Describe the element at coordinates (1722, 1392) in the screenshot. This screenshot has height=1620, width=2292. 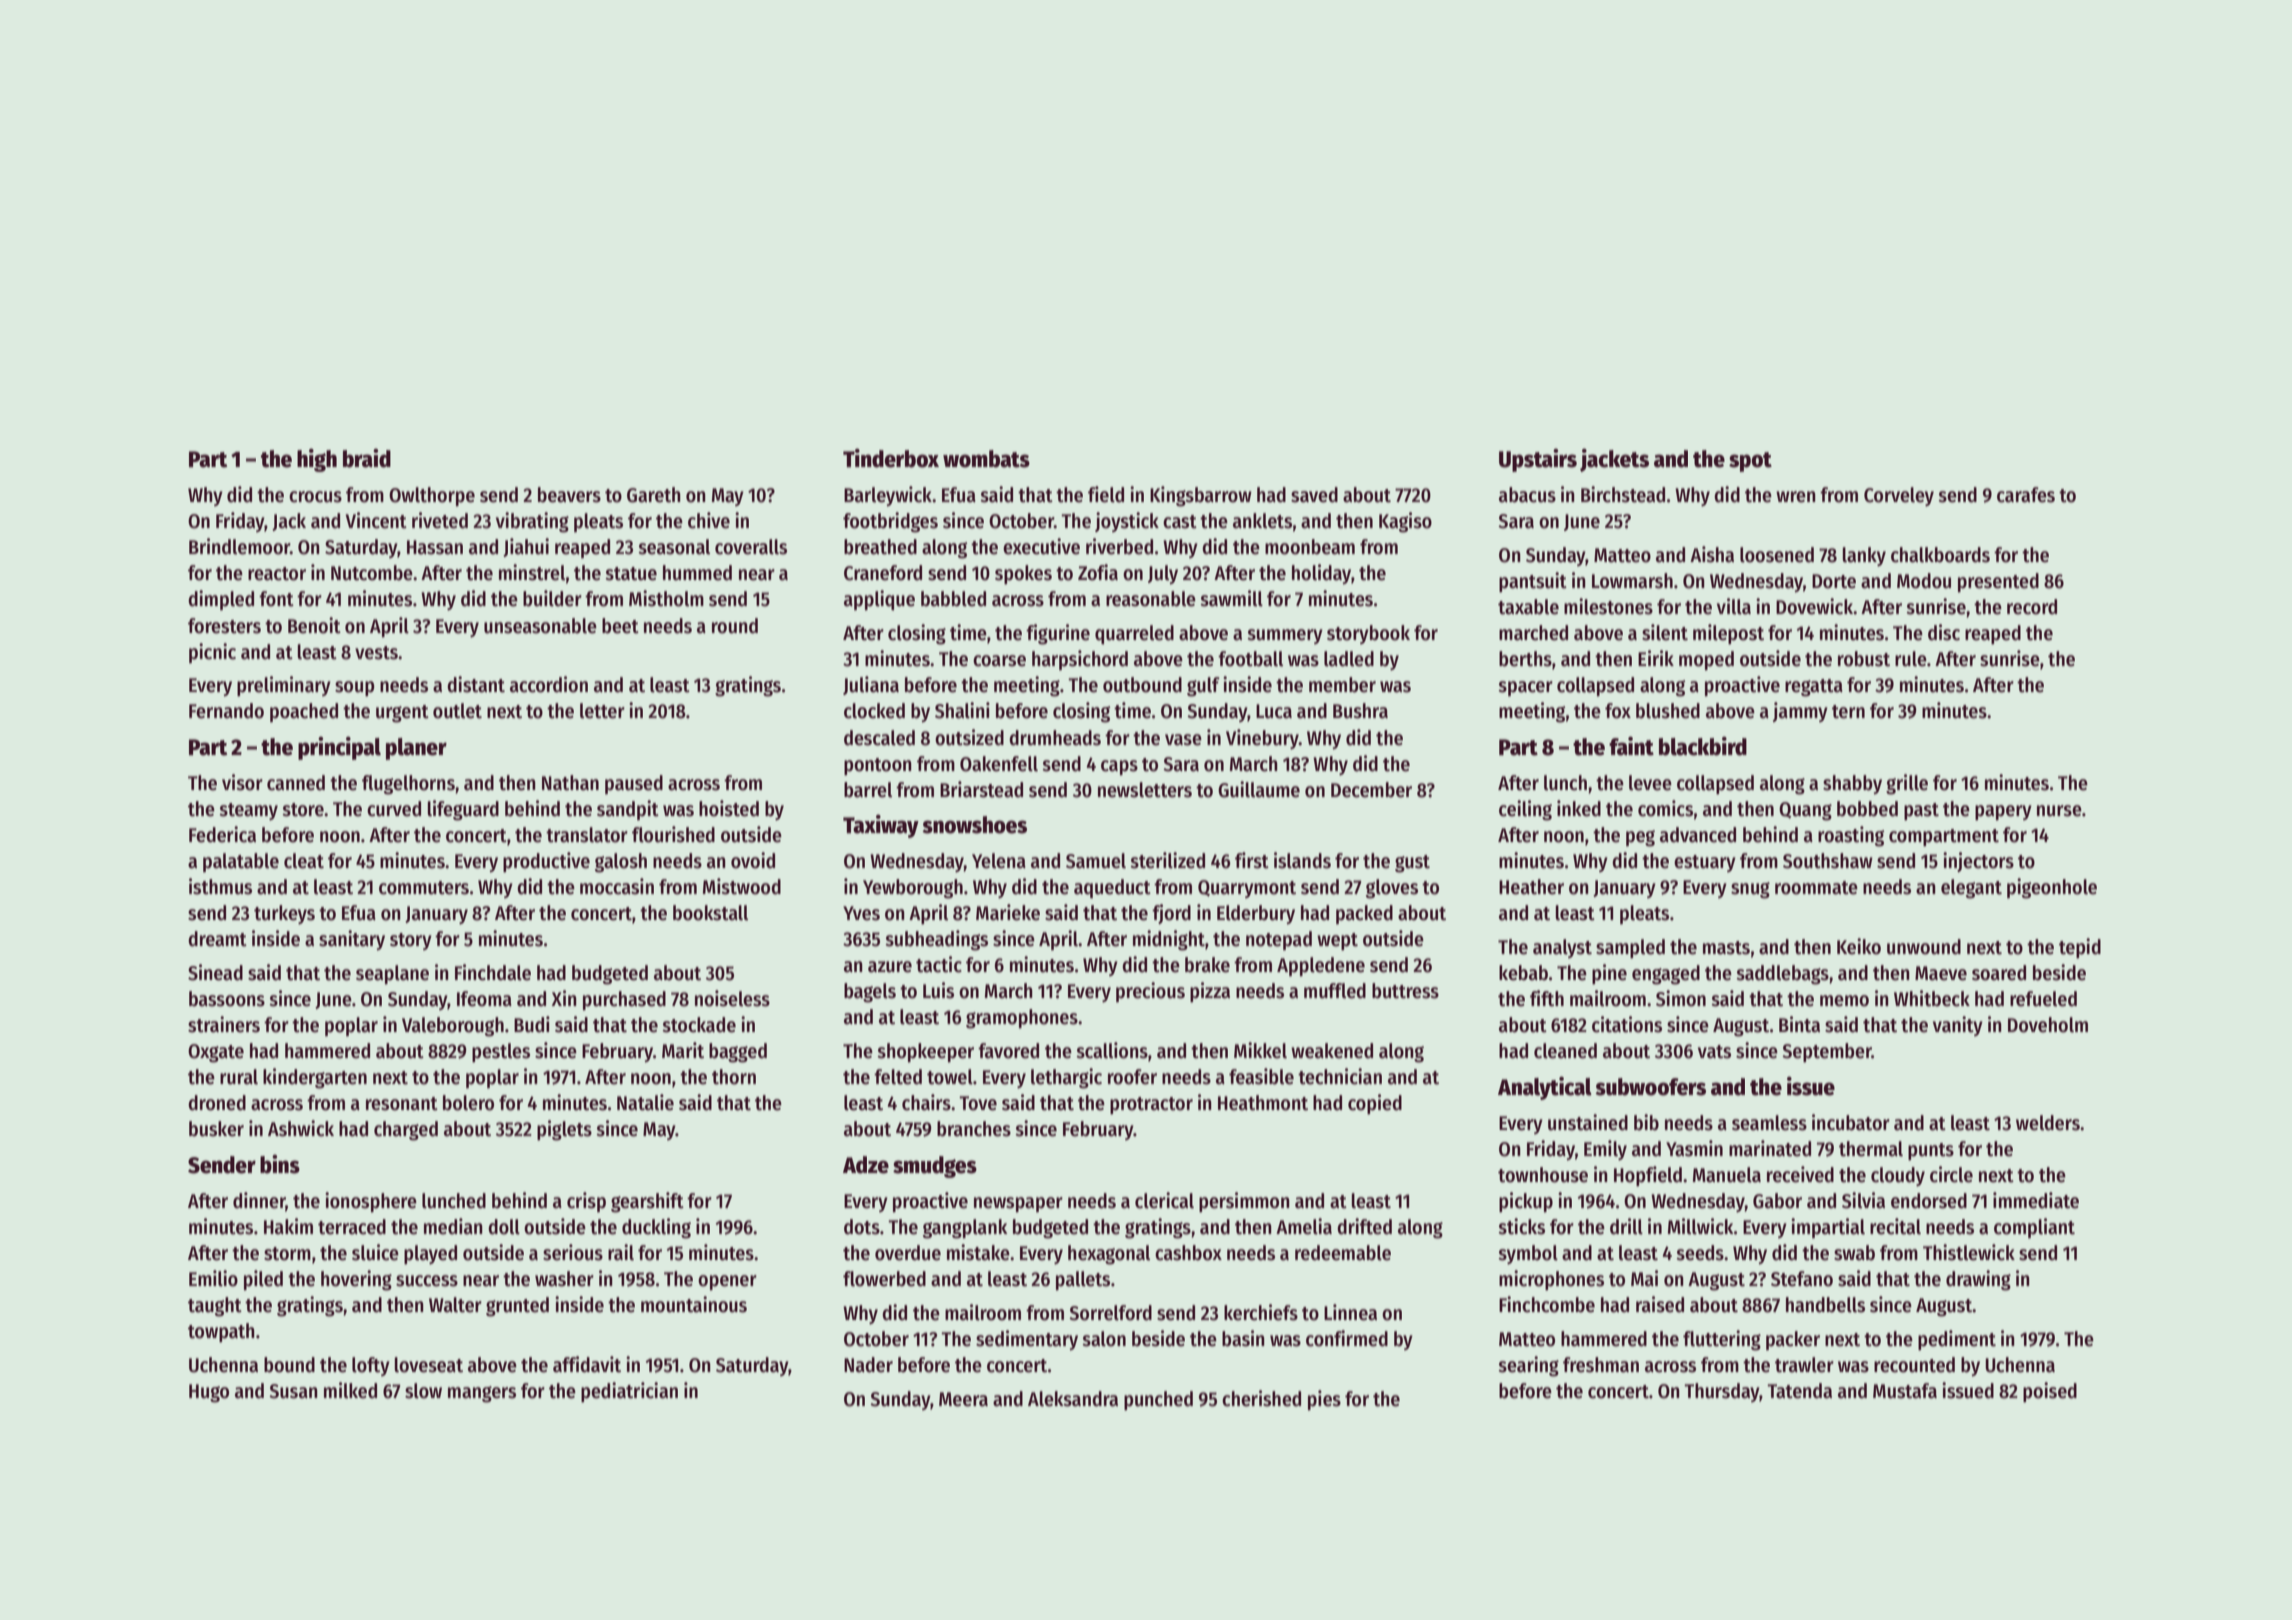
I see `Thursday` at that location.
